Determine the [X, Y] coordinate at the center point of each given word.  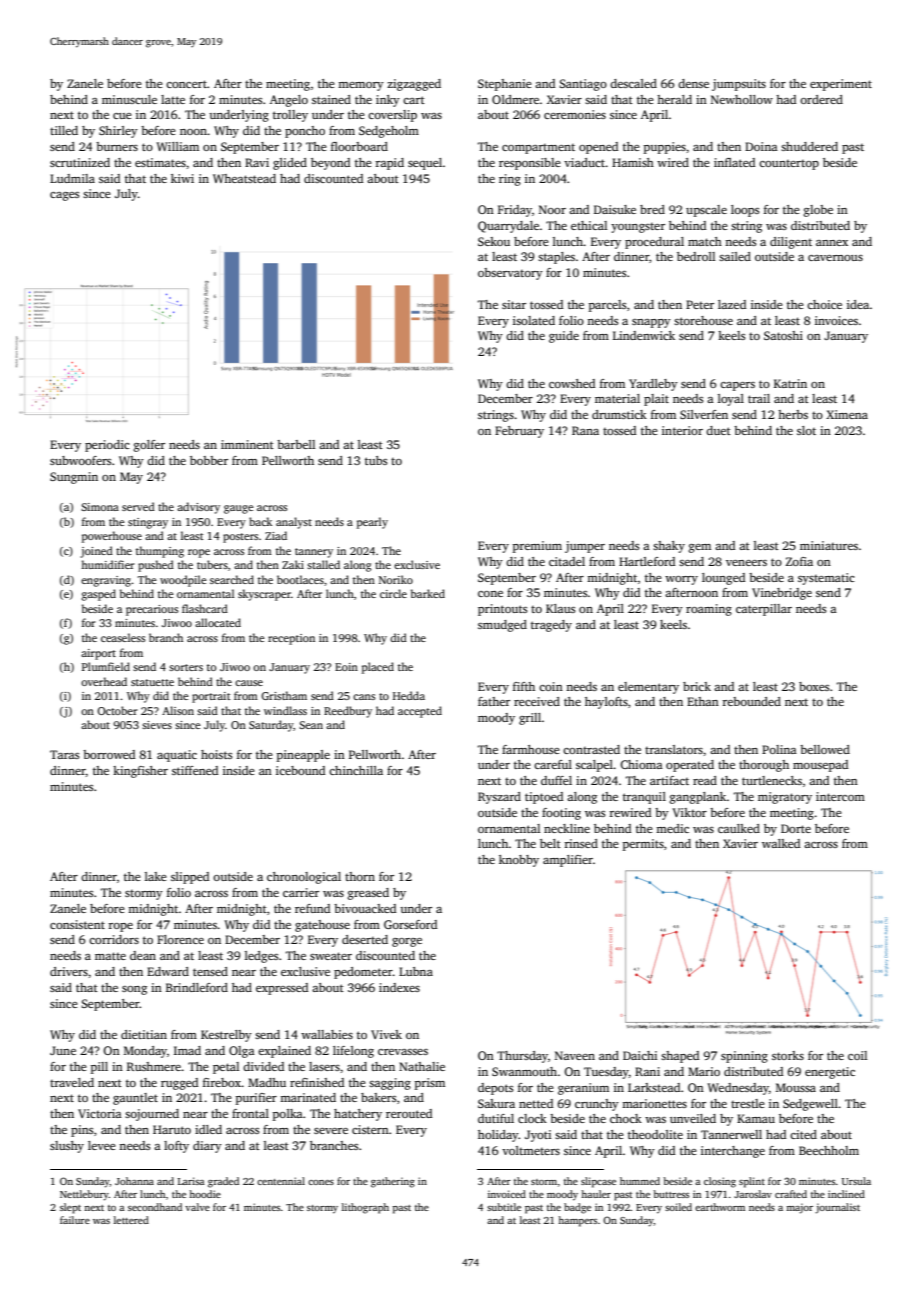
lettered [131, 1220]
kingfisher [140, 772]
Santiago [583, 85]
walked [781, 843]
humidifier [108, 564]
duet [718, 430]
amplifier [568, 861]
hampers [577, 1221]
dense [693, 83]
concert [186, 84]
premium [537, 547]
